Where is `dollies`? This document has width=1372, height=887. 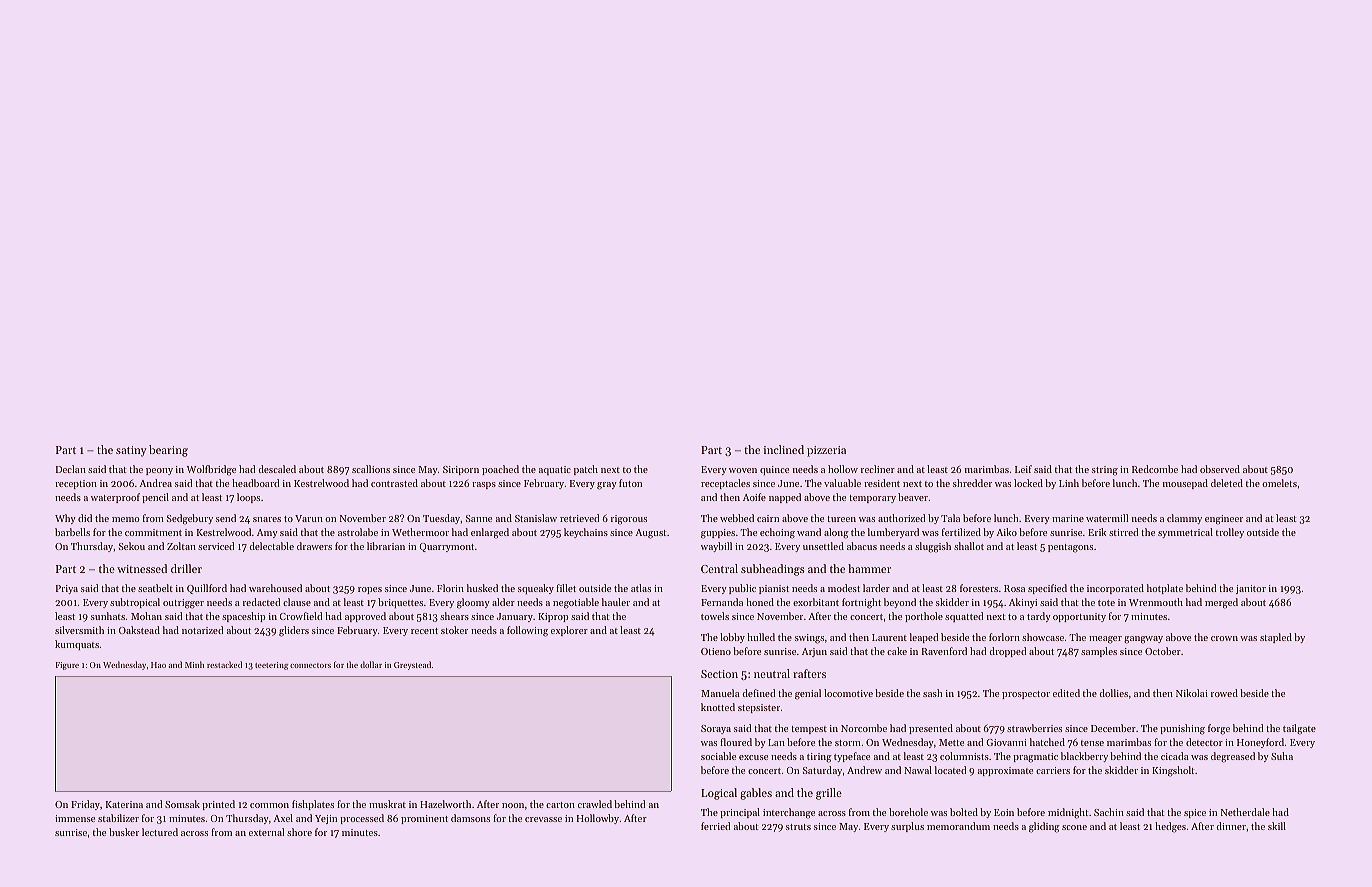
dollies is located at coordinates (1113, 693).
